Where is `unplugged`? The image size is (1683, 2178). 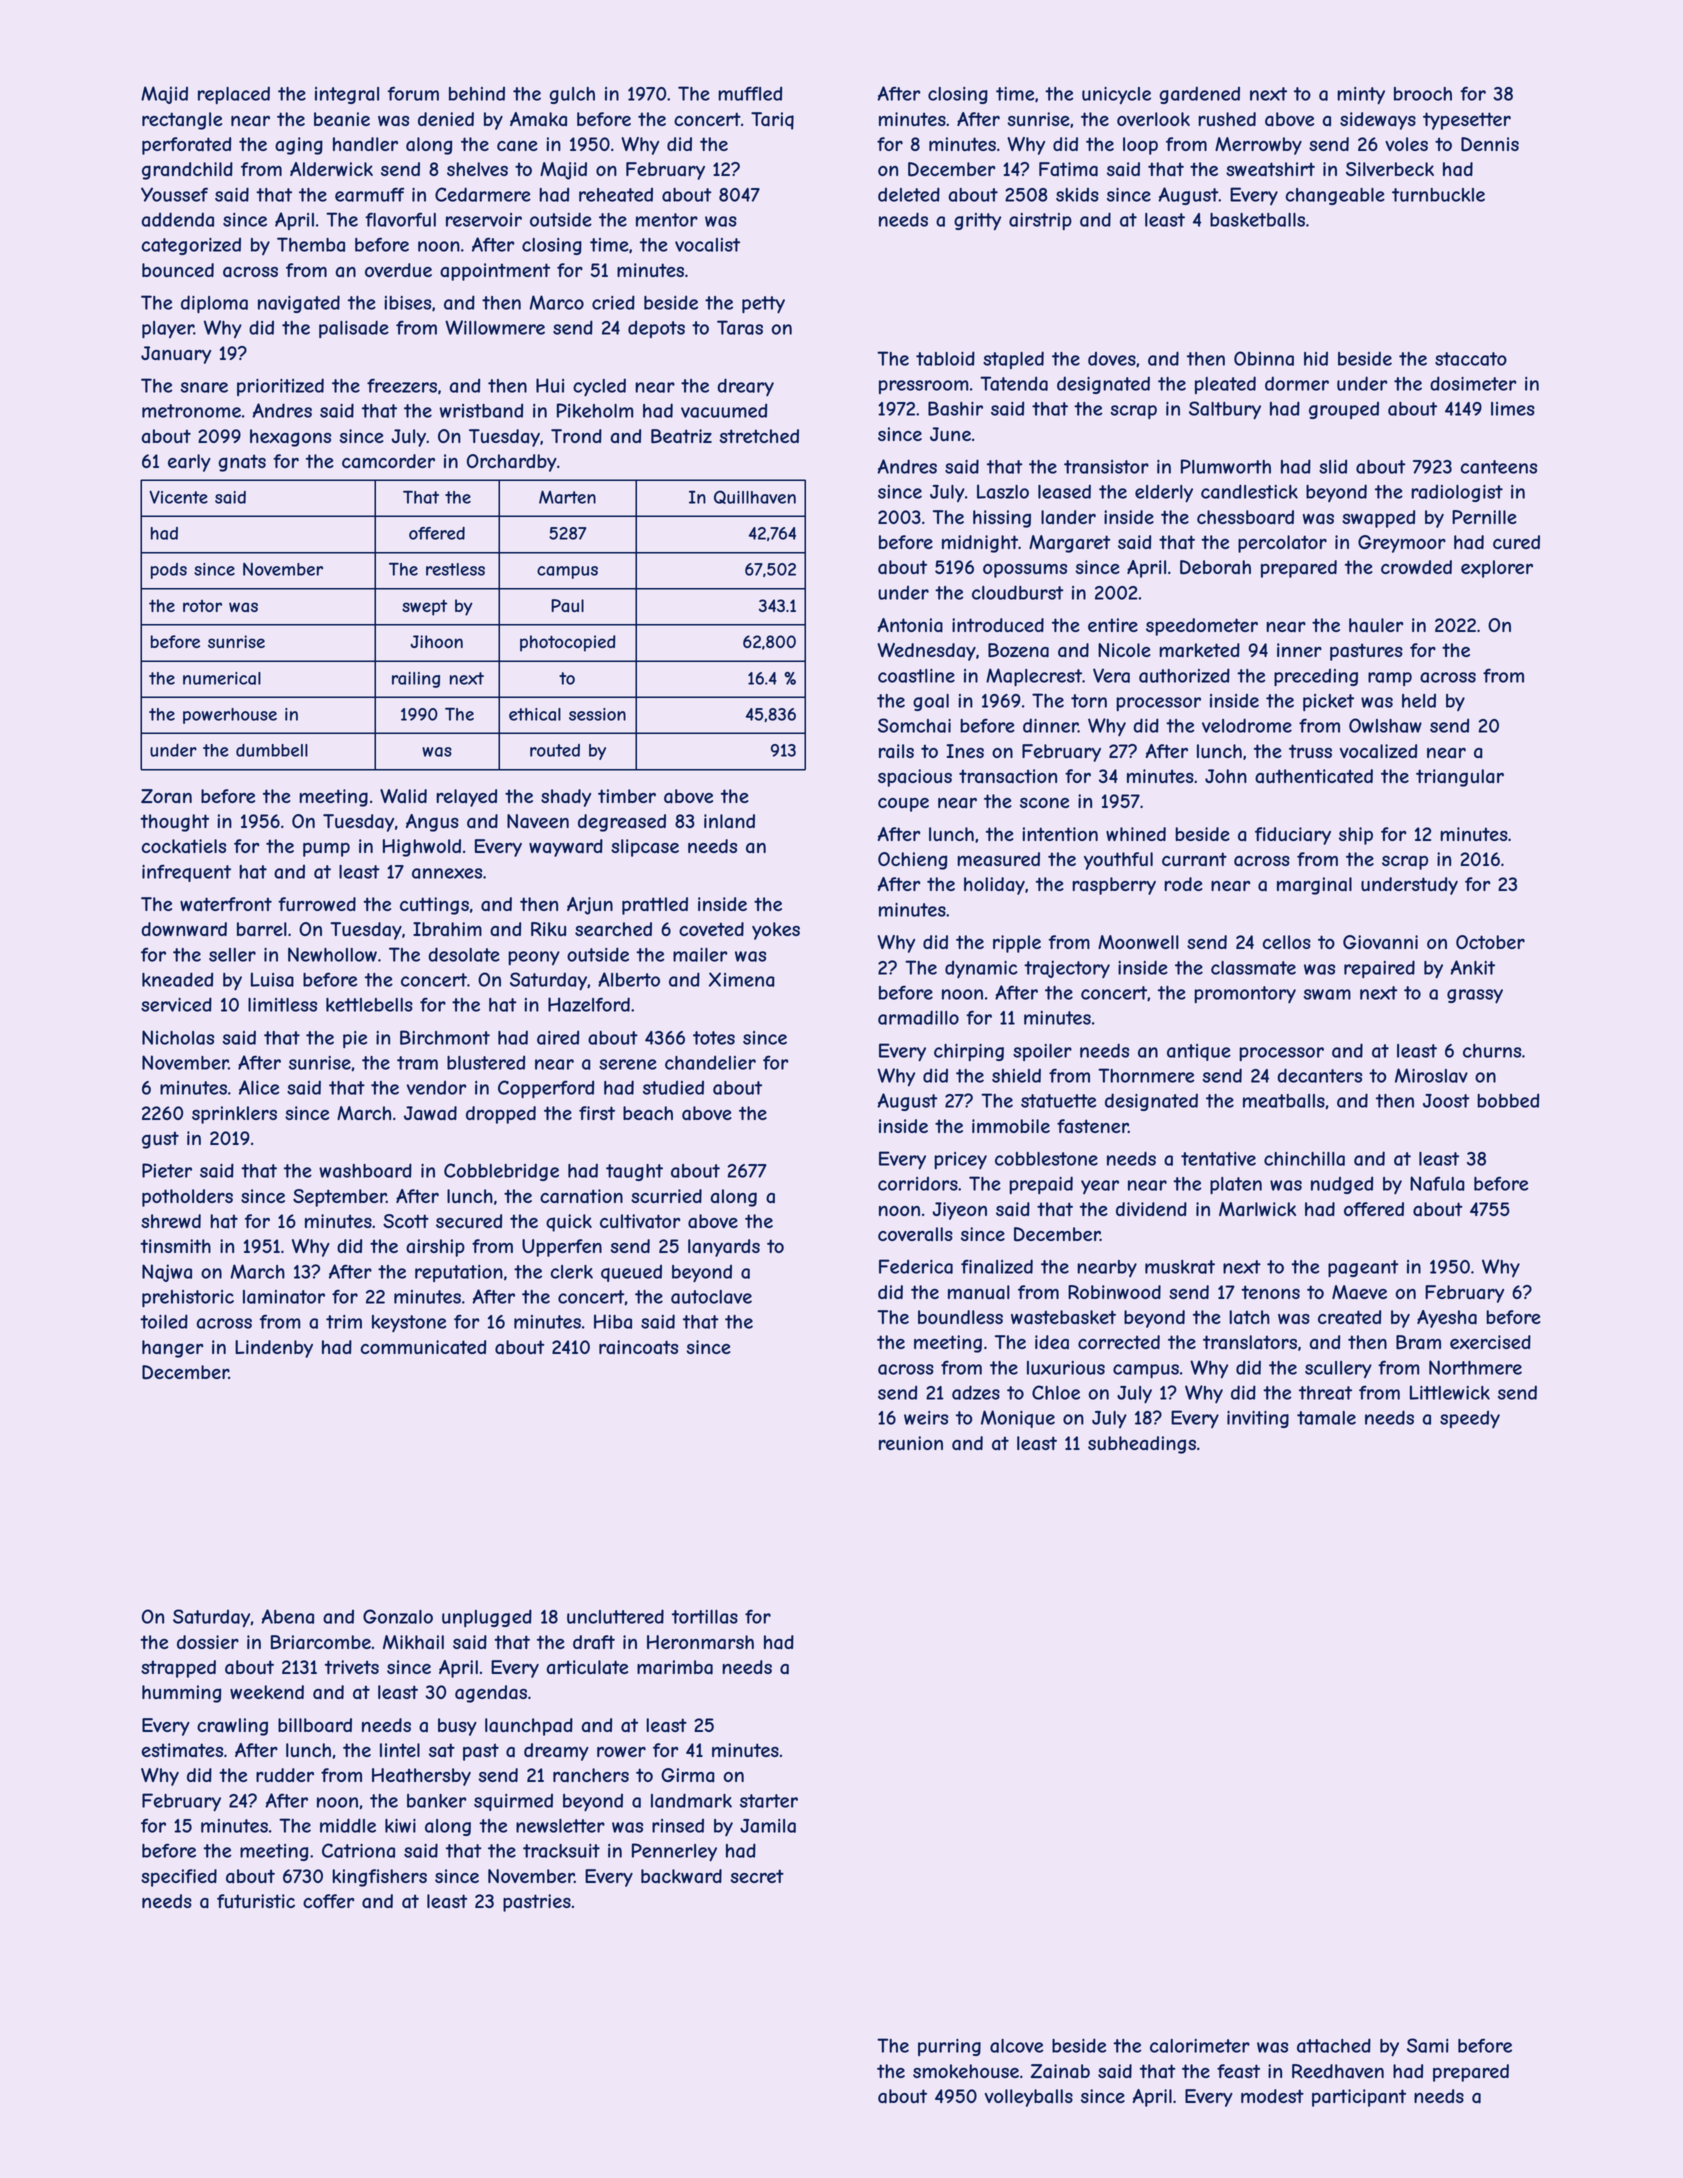 unplugged is located at coordinates (487, 1618).
